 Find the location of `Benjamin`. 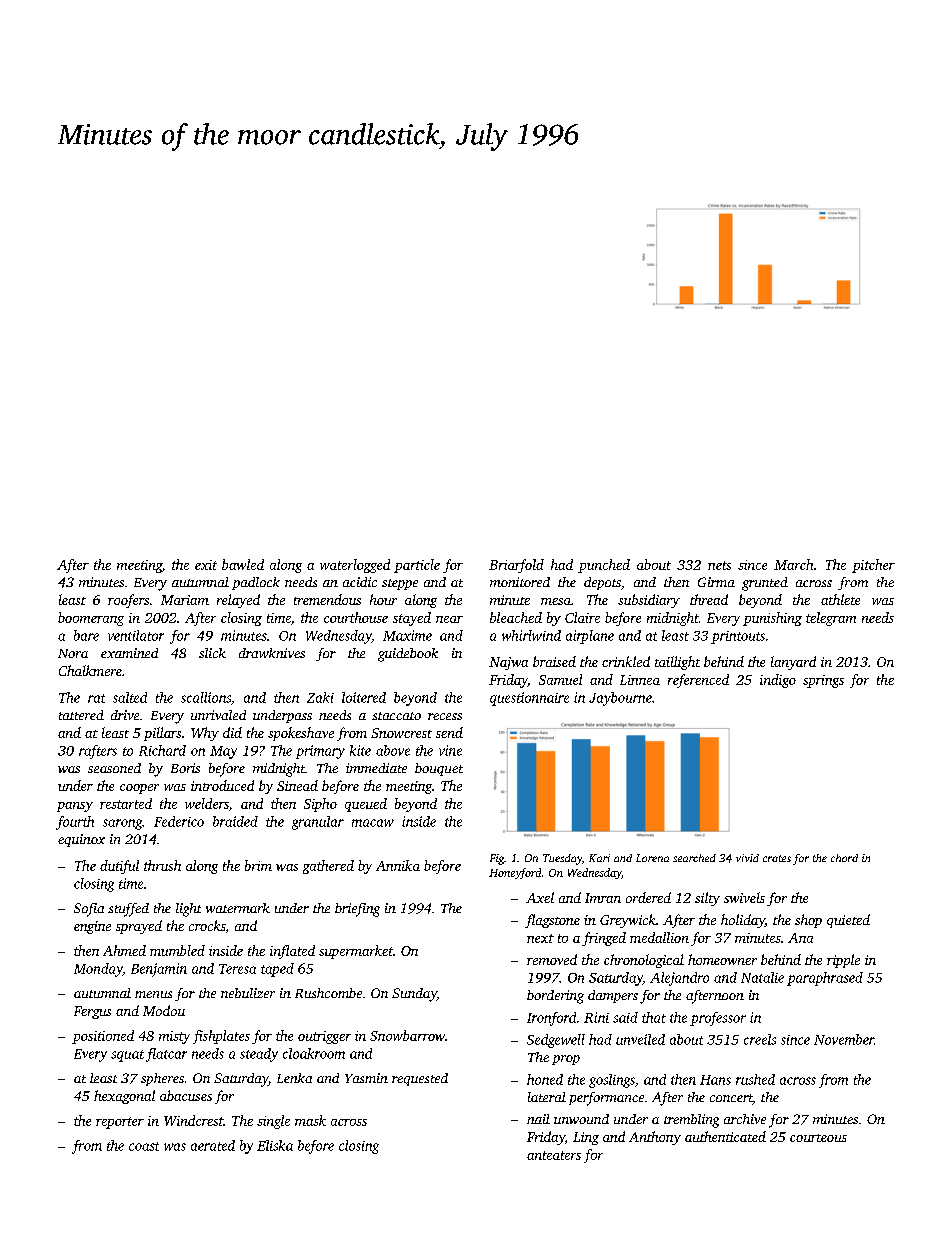

Benjamin is located at coordinates (159, 970).
